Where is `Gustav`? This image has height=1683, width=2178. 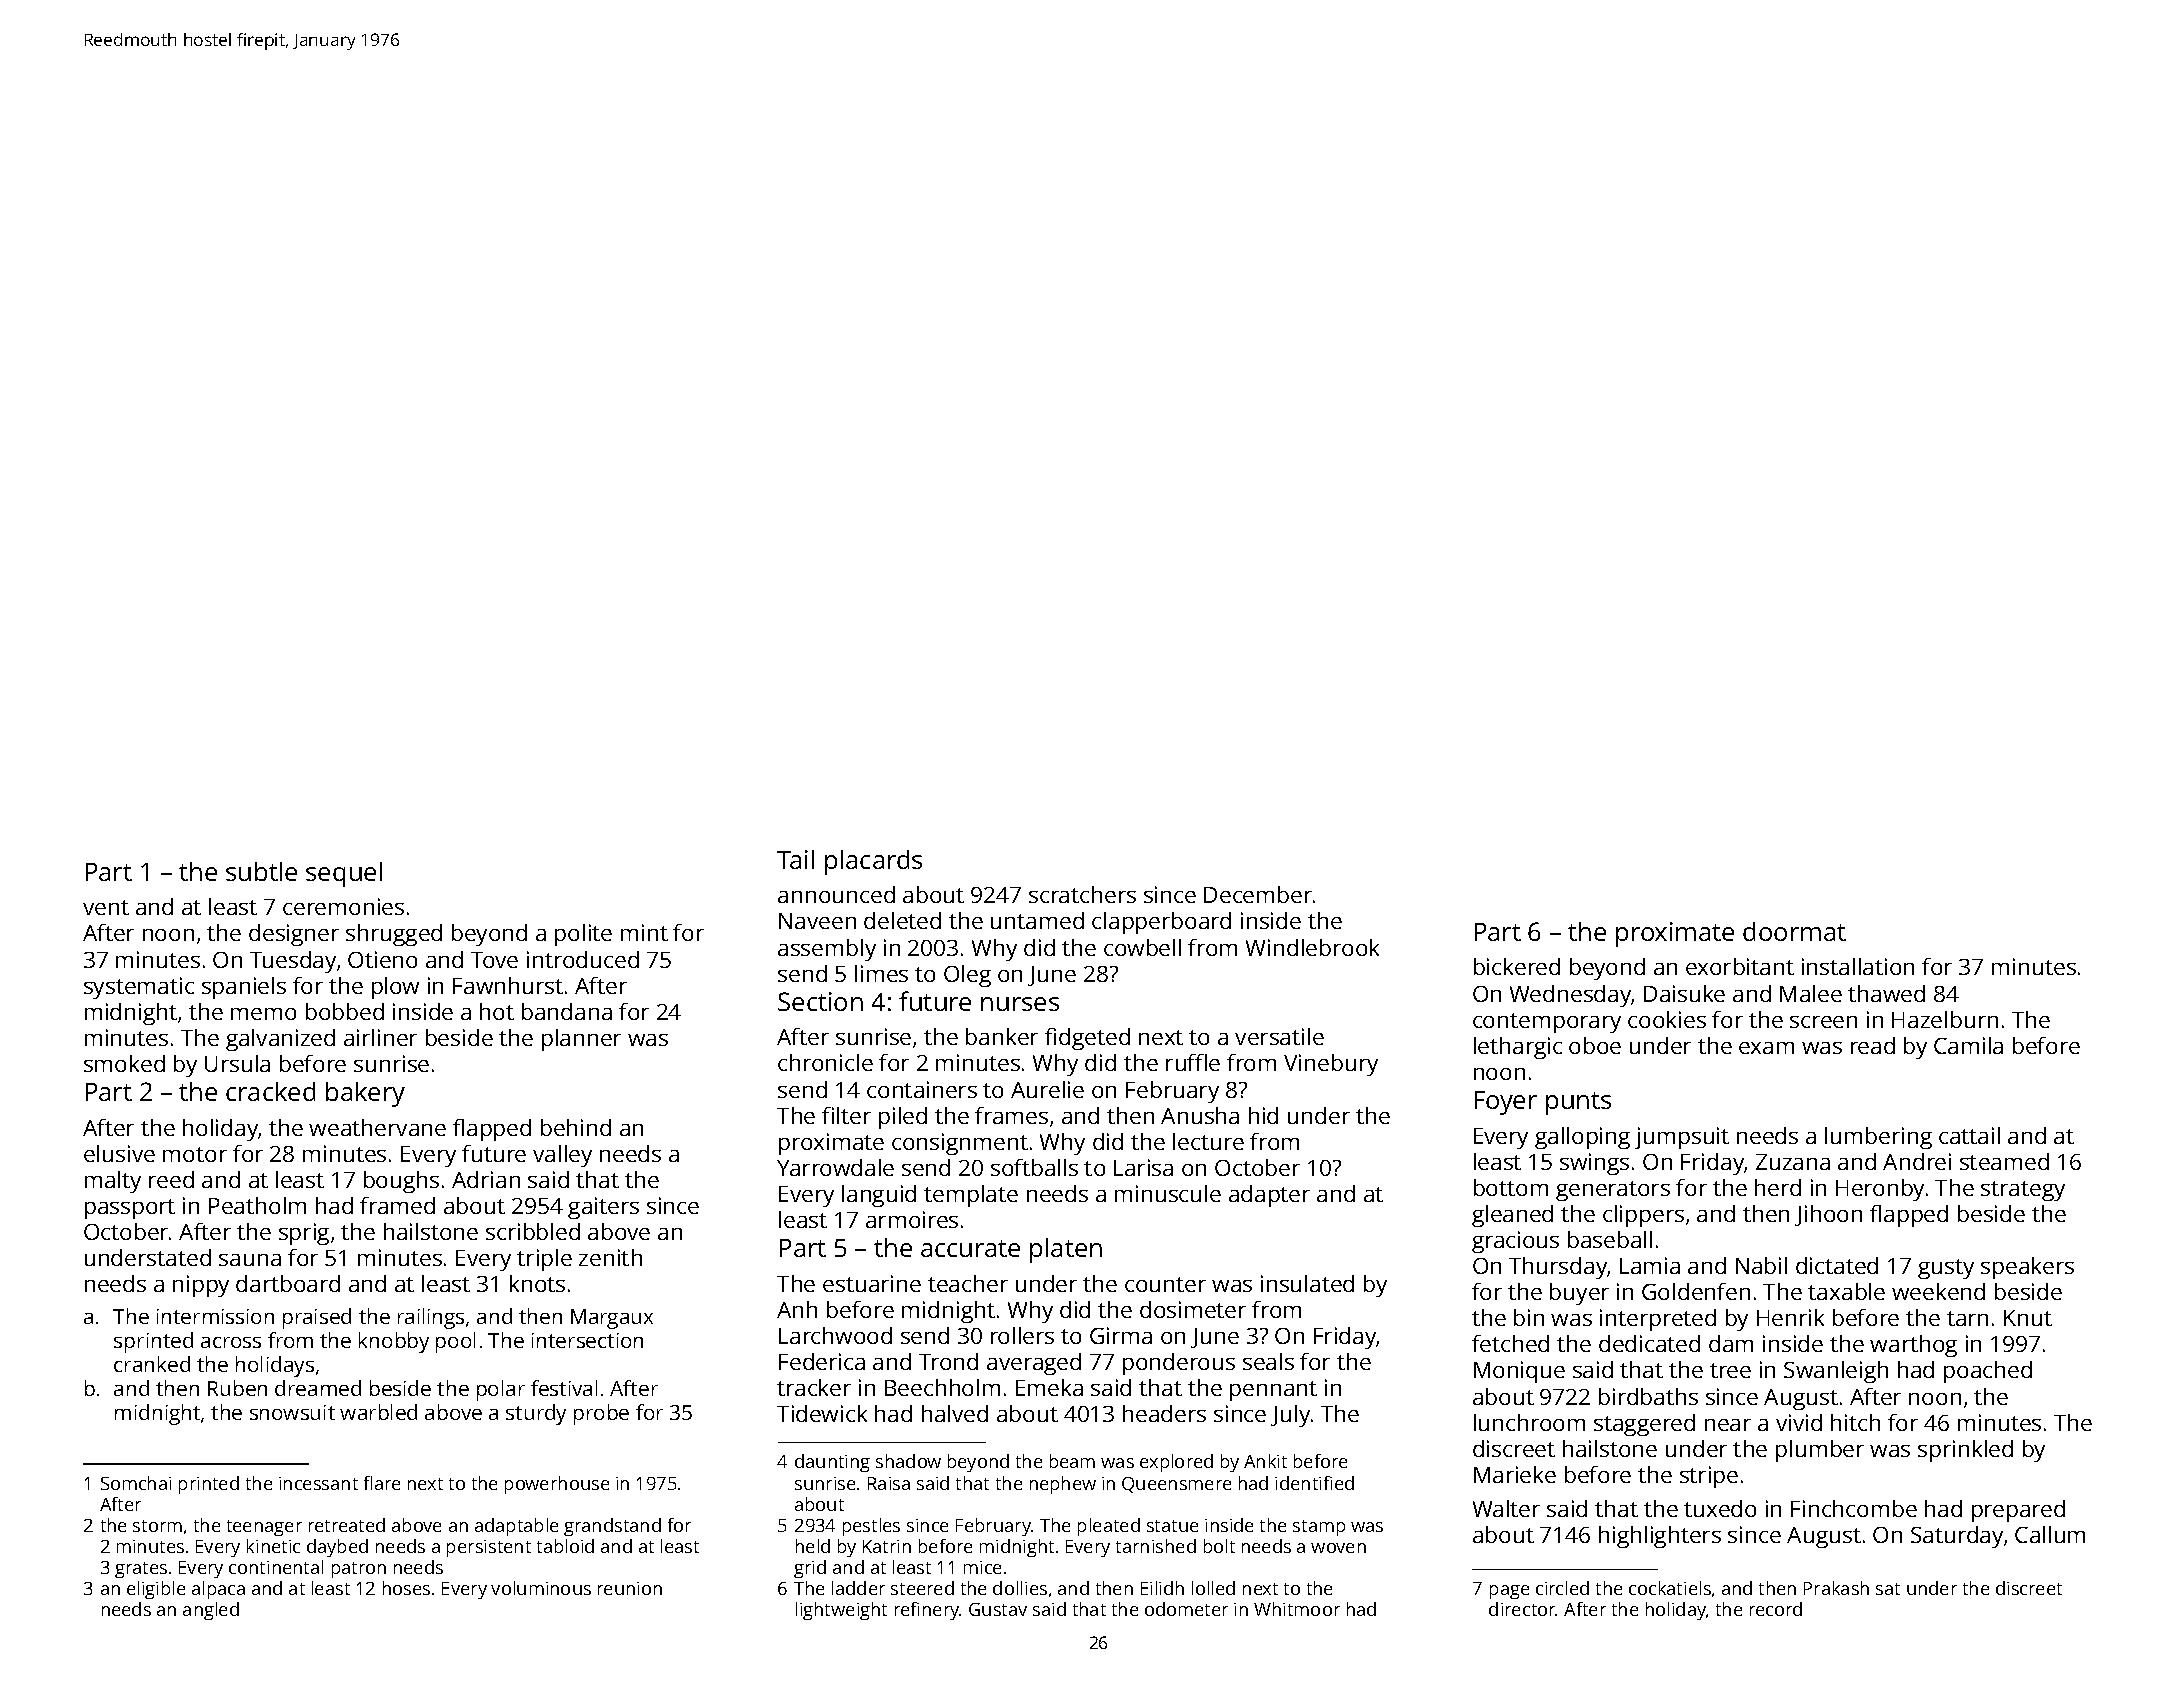
Gustav is located at coordinates (998, 1609).
